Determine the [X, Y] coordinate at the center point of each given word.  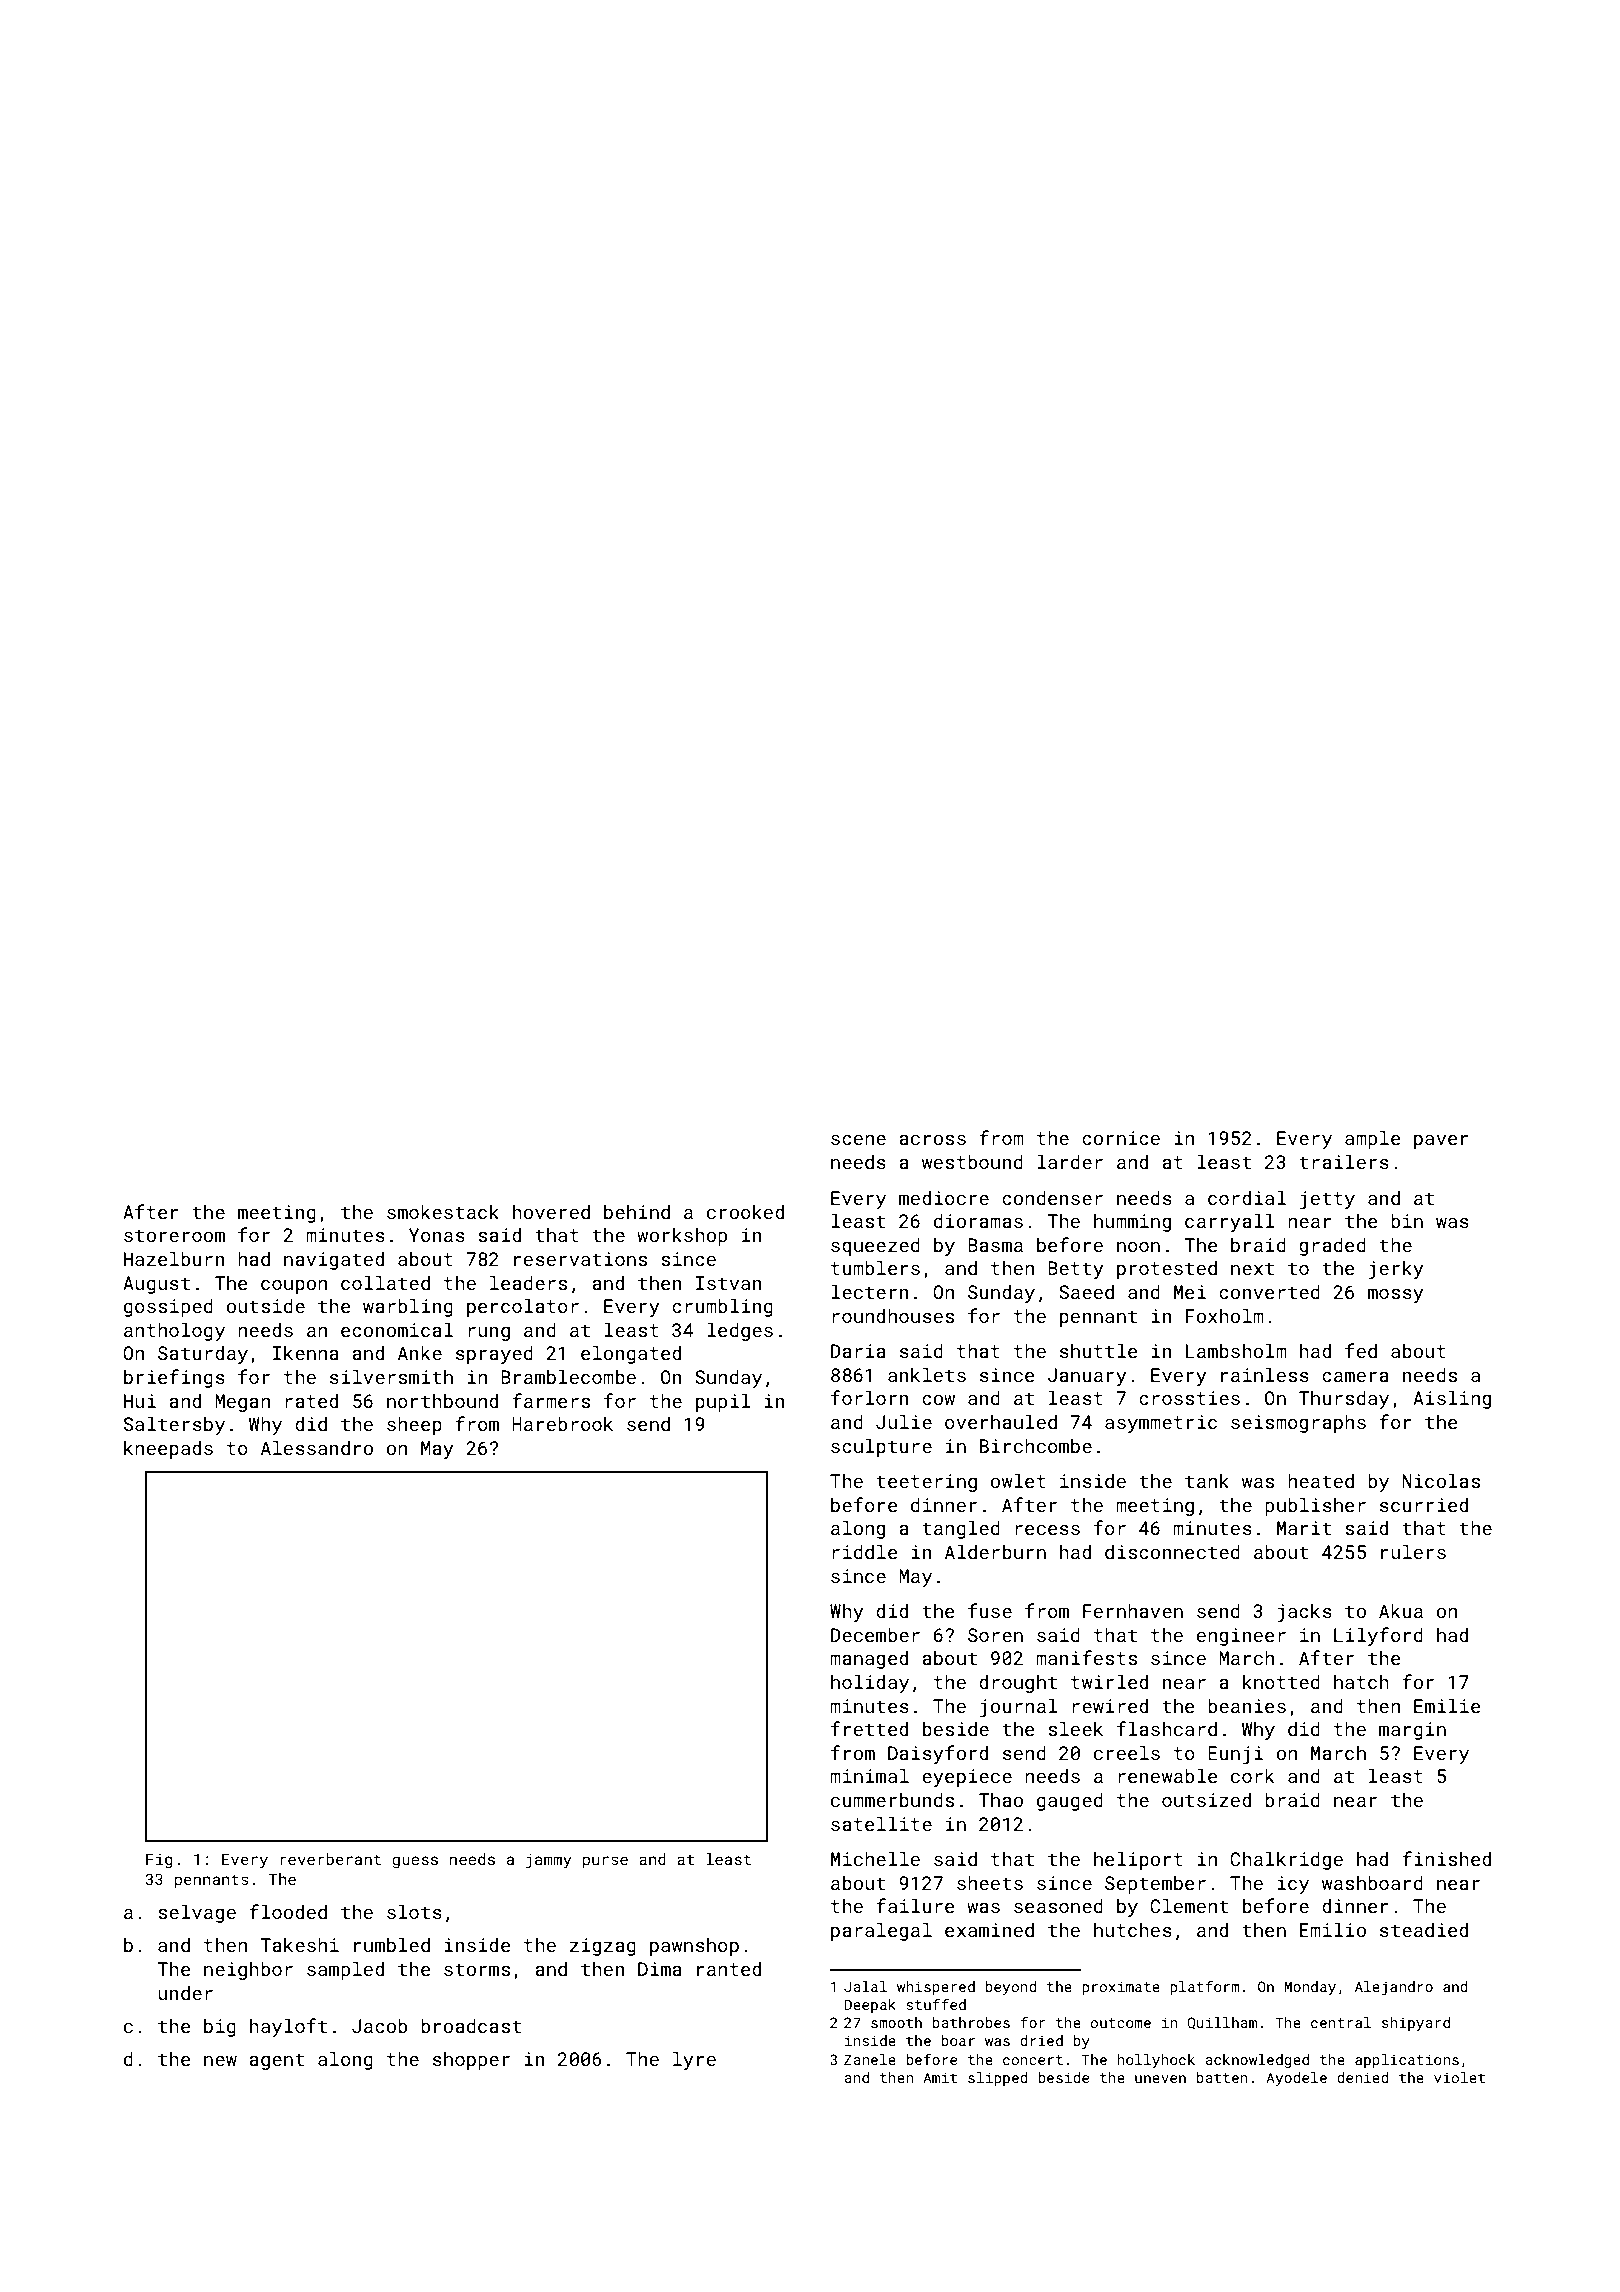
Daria [858, 1351]
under [185, 1992]
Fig [159, 1861]
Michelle [875, 1858]
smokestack [443, 1211]
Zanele [870, 2059]
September [1155, 1884]
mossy [1396, 1296]
